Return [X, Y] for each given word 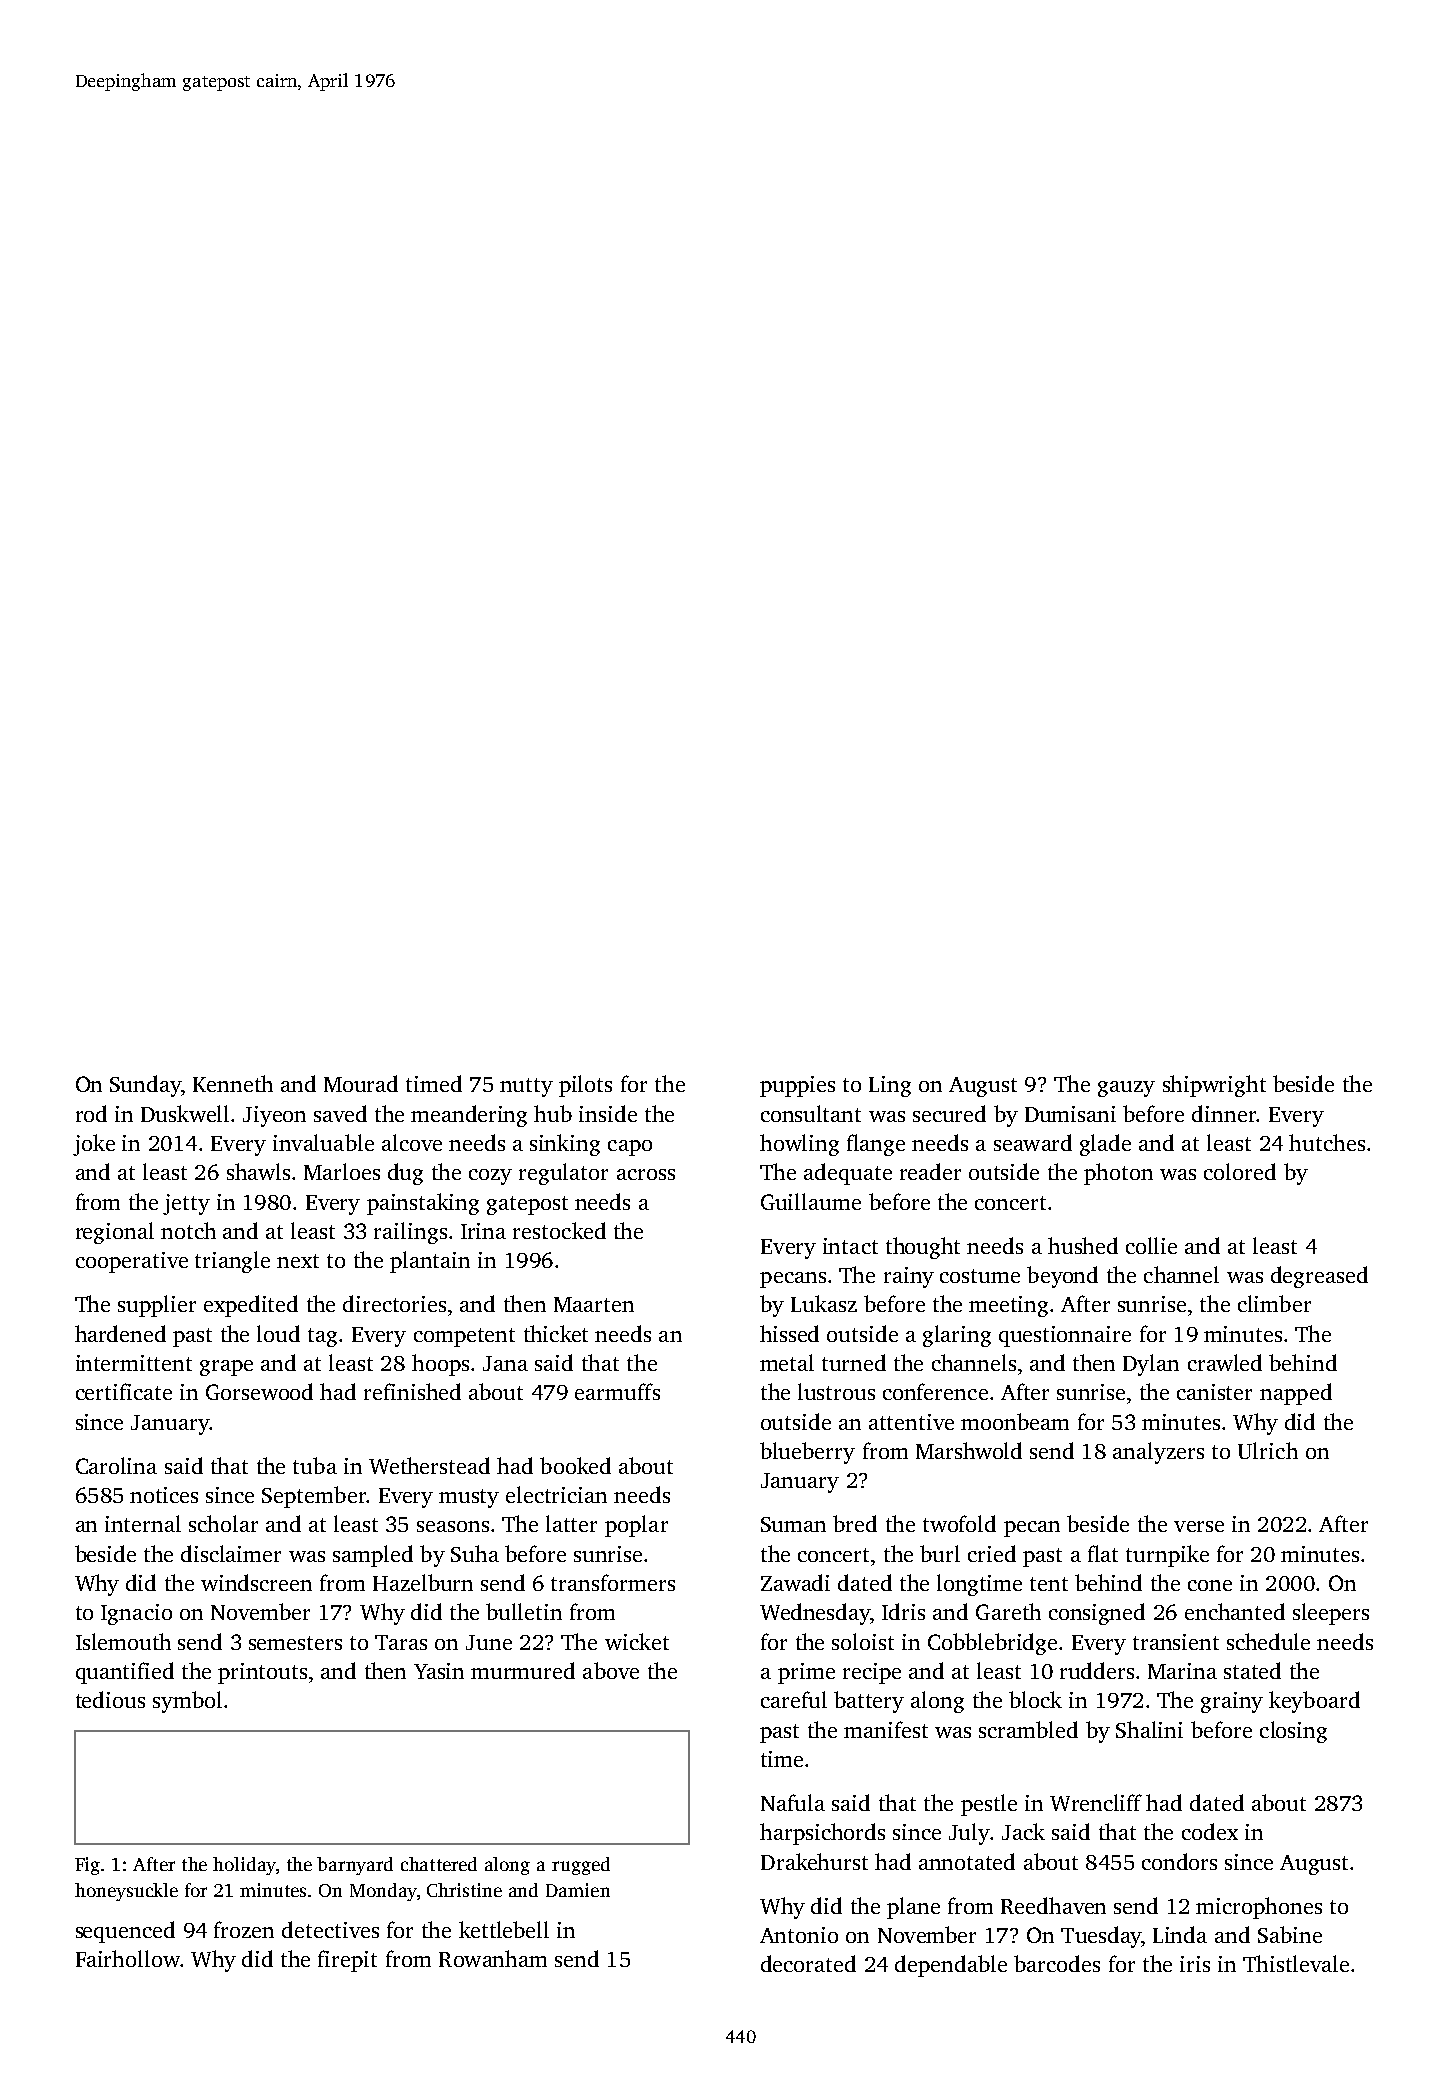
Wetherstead [429, 1465]
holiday [244, 1866]
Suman [793, 1524]
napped [1296, 1394]
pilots [585, 1086]
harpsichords [822, 1834]
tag [322, 1337]
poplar [636, 1526]
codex [1210, 1831]
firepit [347, 1961]
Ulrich [1268, 1450]
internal [143, 1523]
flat [1103, 1553]
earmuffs [617, 1391]
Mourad [361, 1083]
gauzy [1126, 1089]
